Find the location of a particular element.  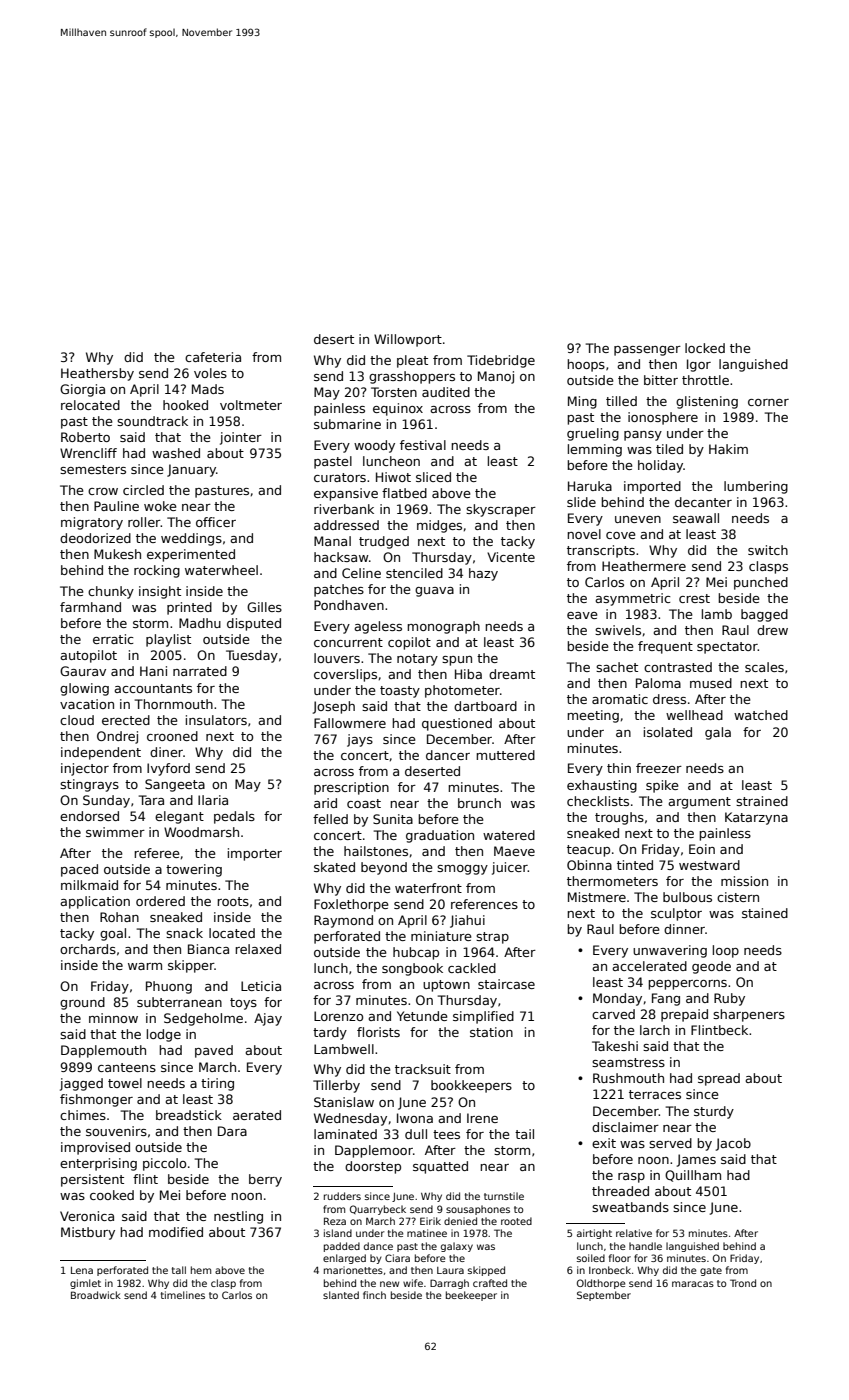

passenger is located at coordinates (647, 351).
